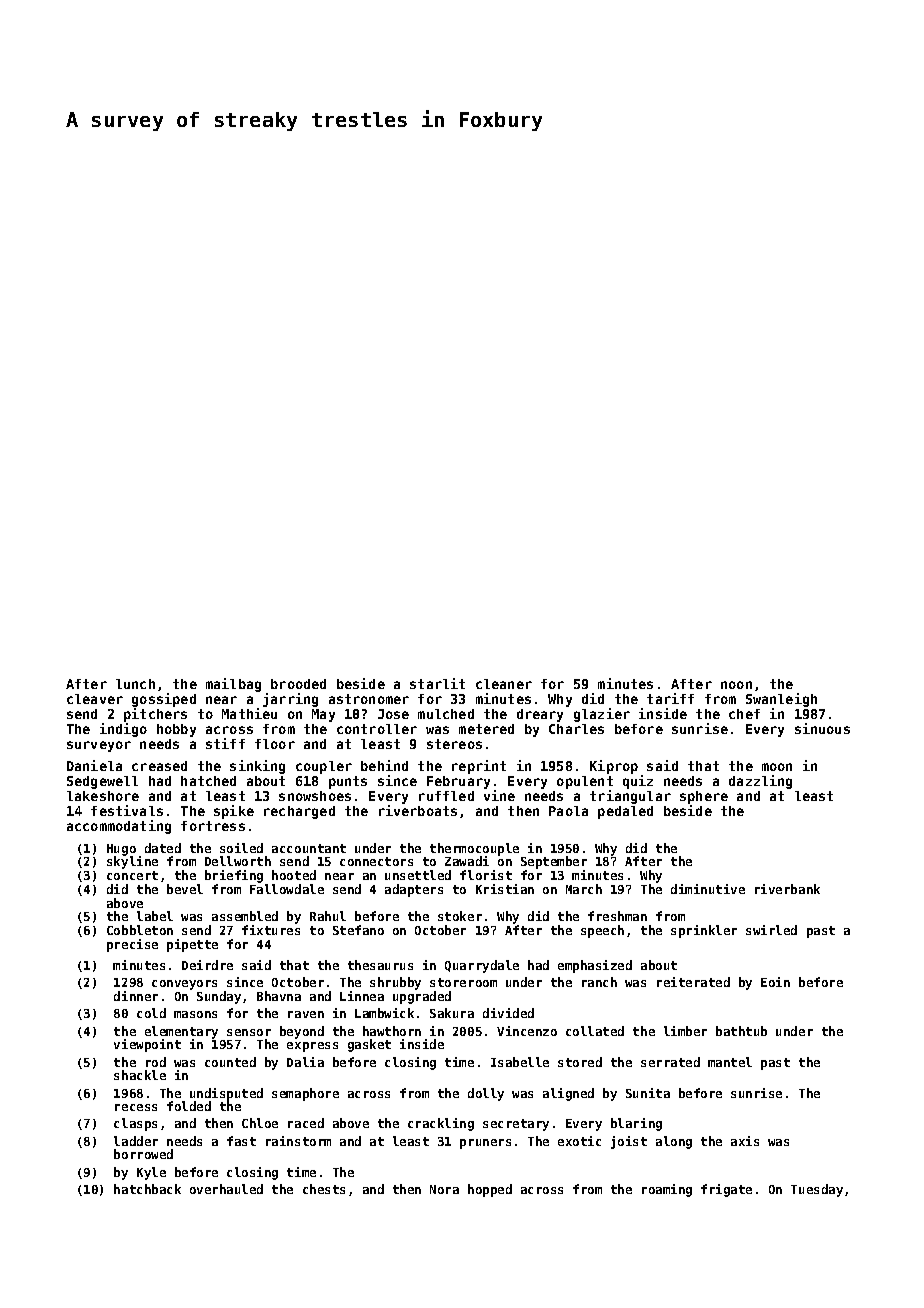 The image size is (924, 1308). What do you see at coordinates (132, 875) in the image?
I see `concert` at bounding box center [132, 875].
